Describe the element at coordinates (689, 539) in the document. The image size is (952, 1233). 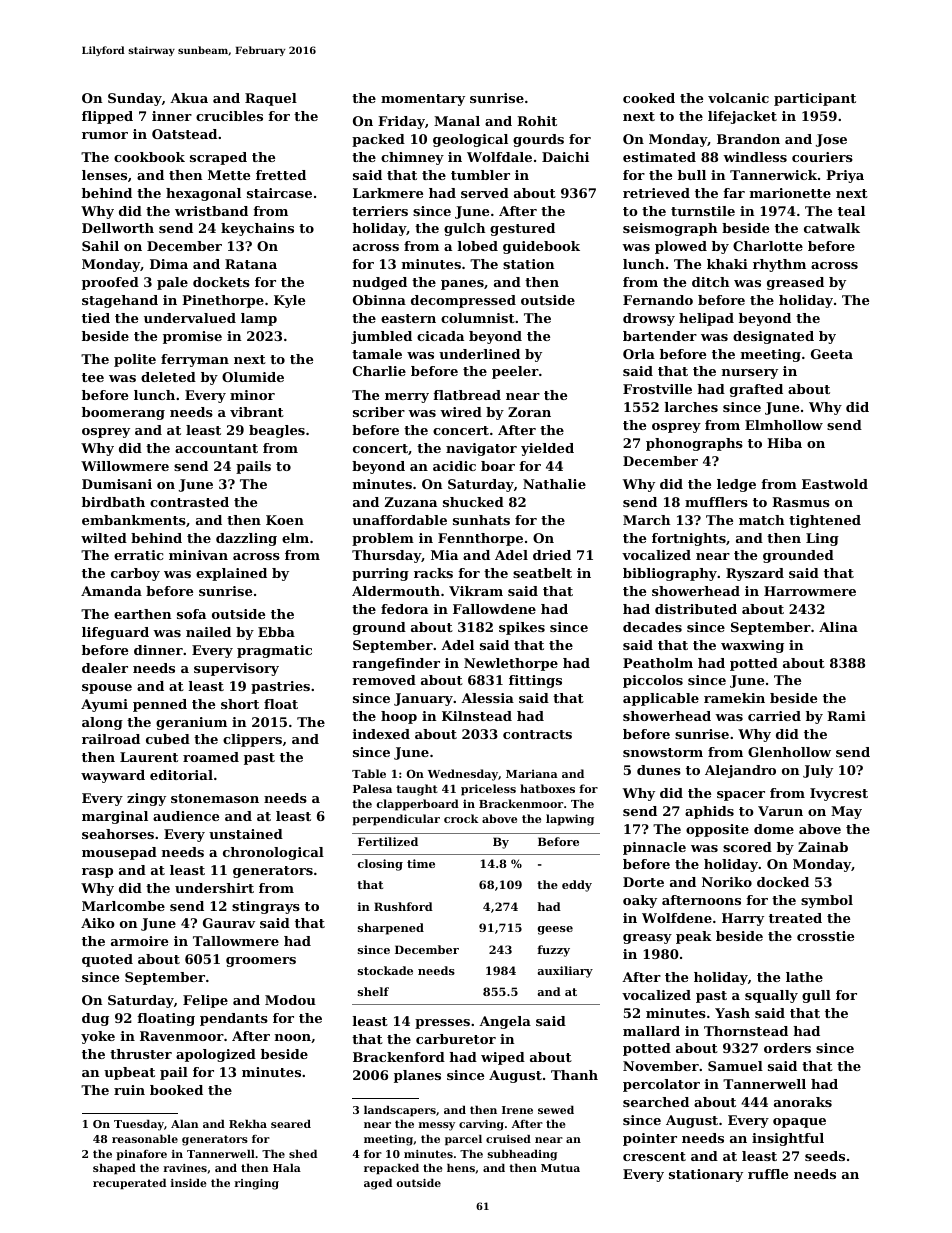
I see `fortnights` at that location.
